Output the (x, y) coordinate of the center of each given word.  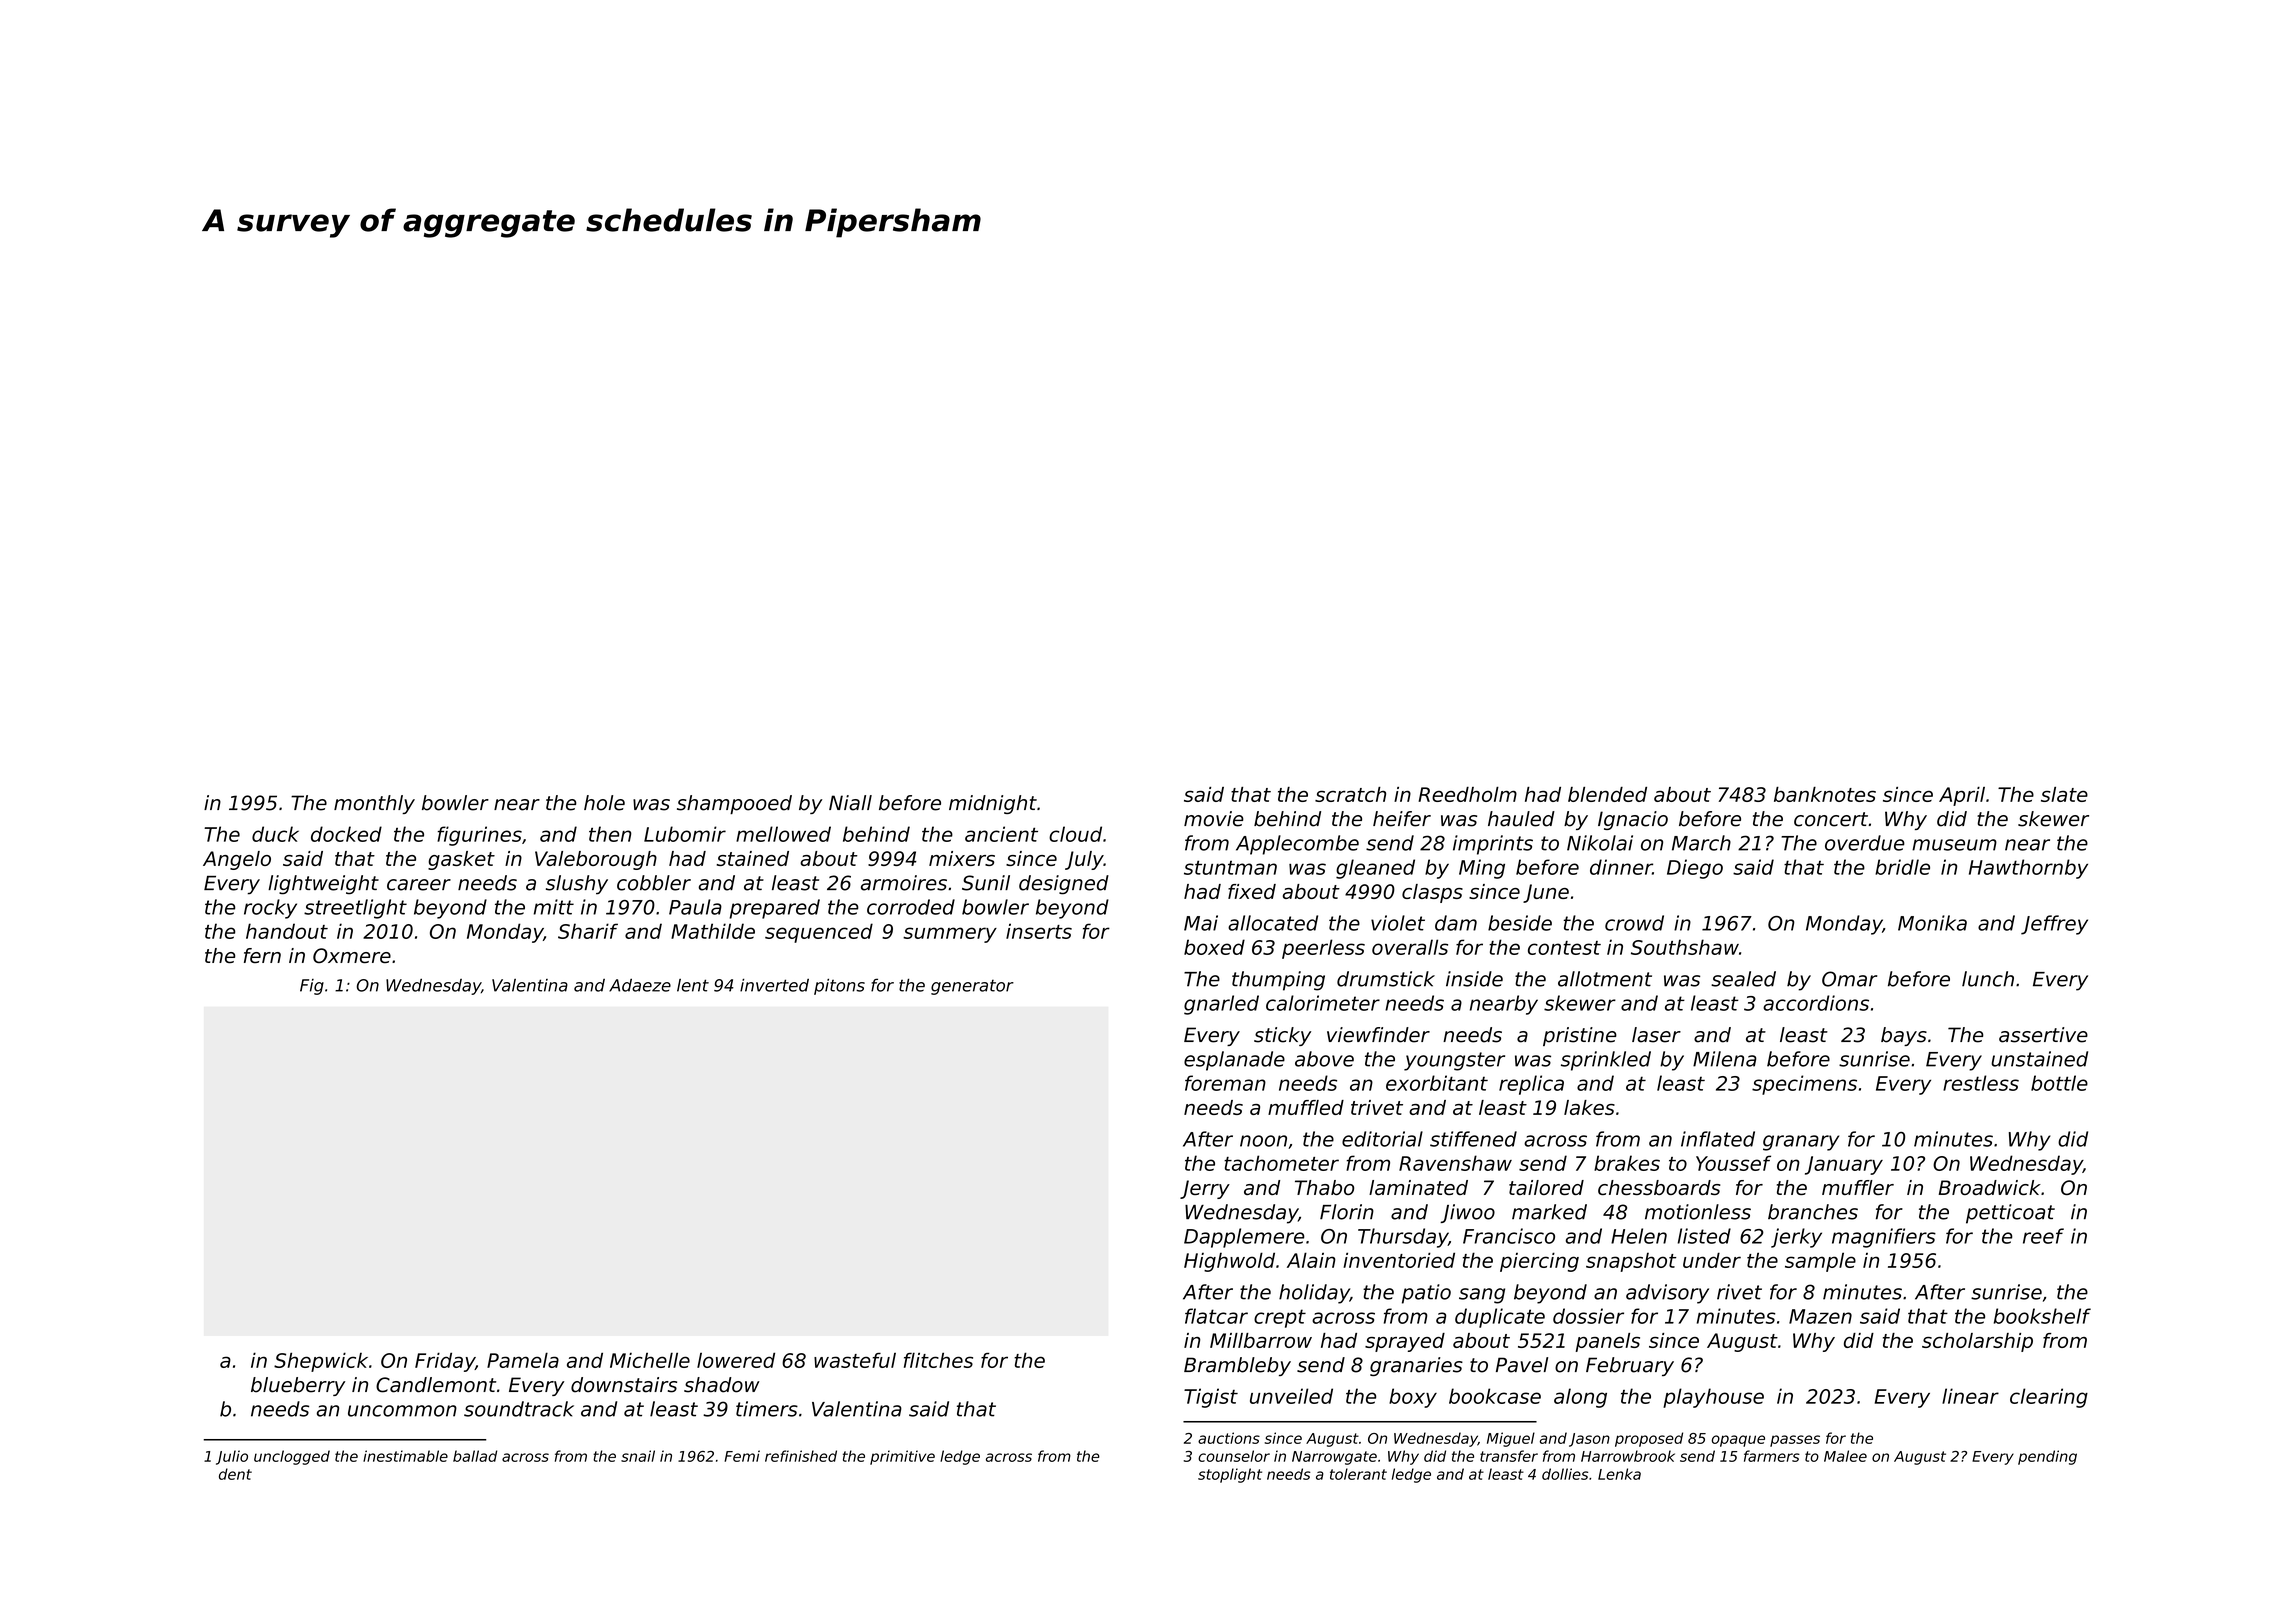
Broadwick (1989, 1187)
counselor (1234, 1456)
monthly (374, 804)
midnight (993, 804)
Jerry (1205, 1189)
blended (1607, 794)
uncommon (402, 1411)
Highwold (1229, 1262)
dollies (1565, 1474)
